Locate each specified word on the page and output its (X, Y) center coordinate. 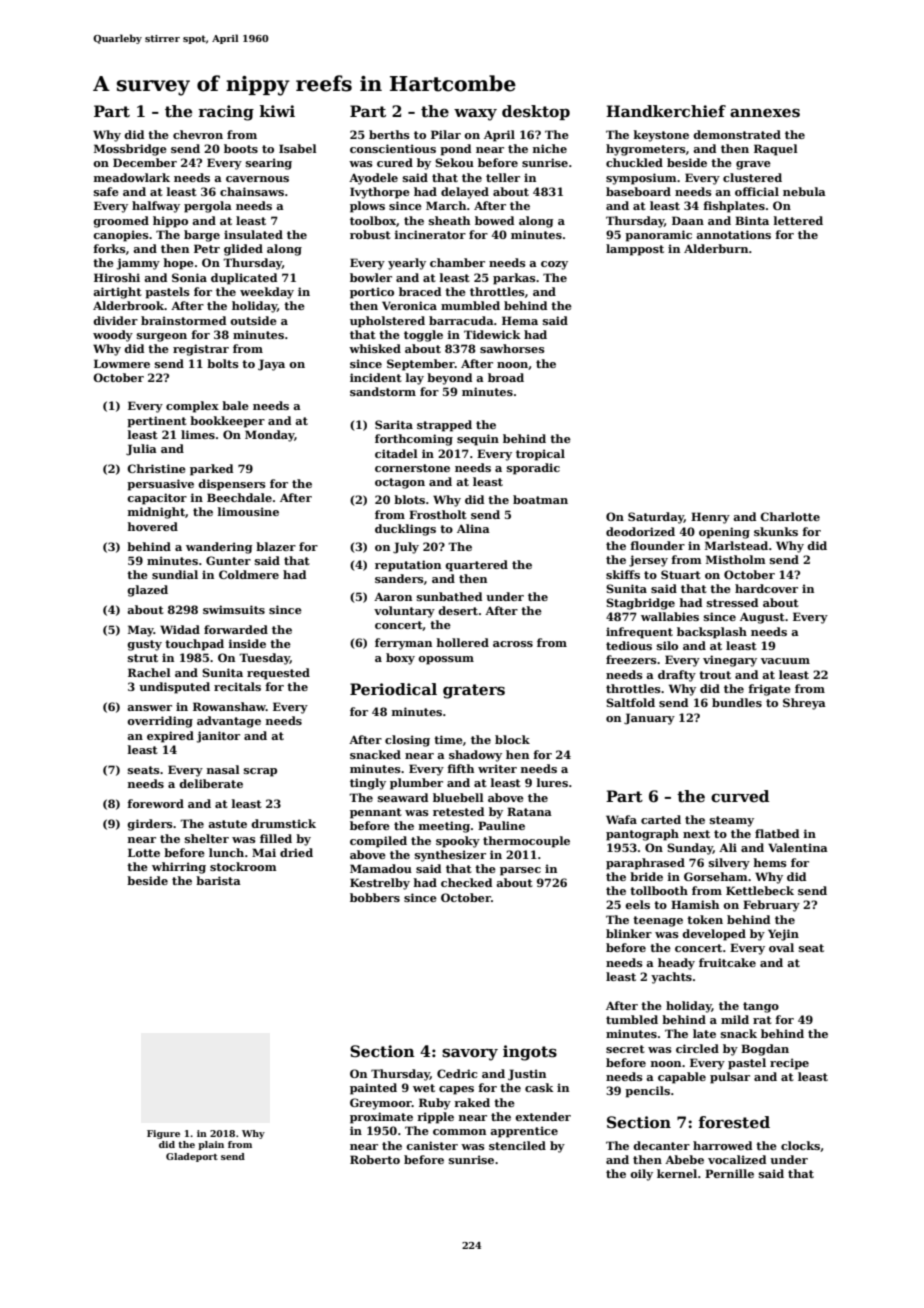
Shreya (804, 704)
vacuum (785, 661)
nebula (804, 191)
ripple (435, 1118)
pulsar (730, 1078)
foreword (155, 803)
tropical (540, 455)
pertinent (157, 422)
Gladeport (192, 1157)
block (512, 739)
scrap (260, 772)
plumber (416, 784)
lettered (798, 220)
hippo (170, 222)
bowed (494, 220)
